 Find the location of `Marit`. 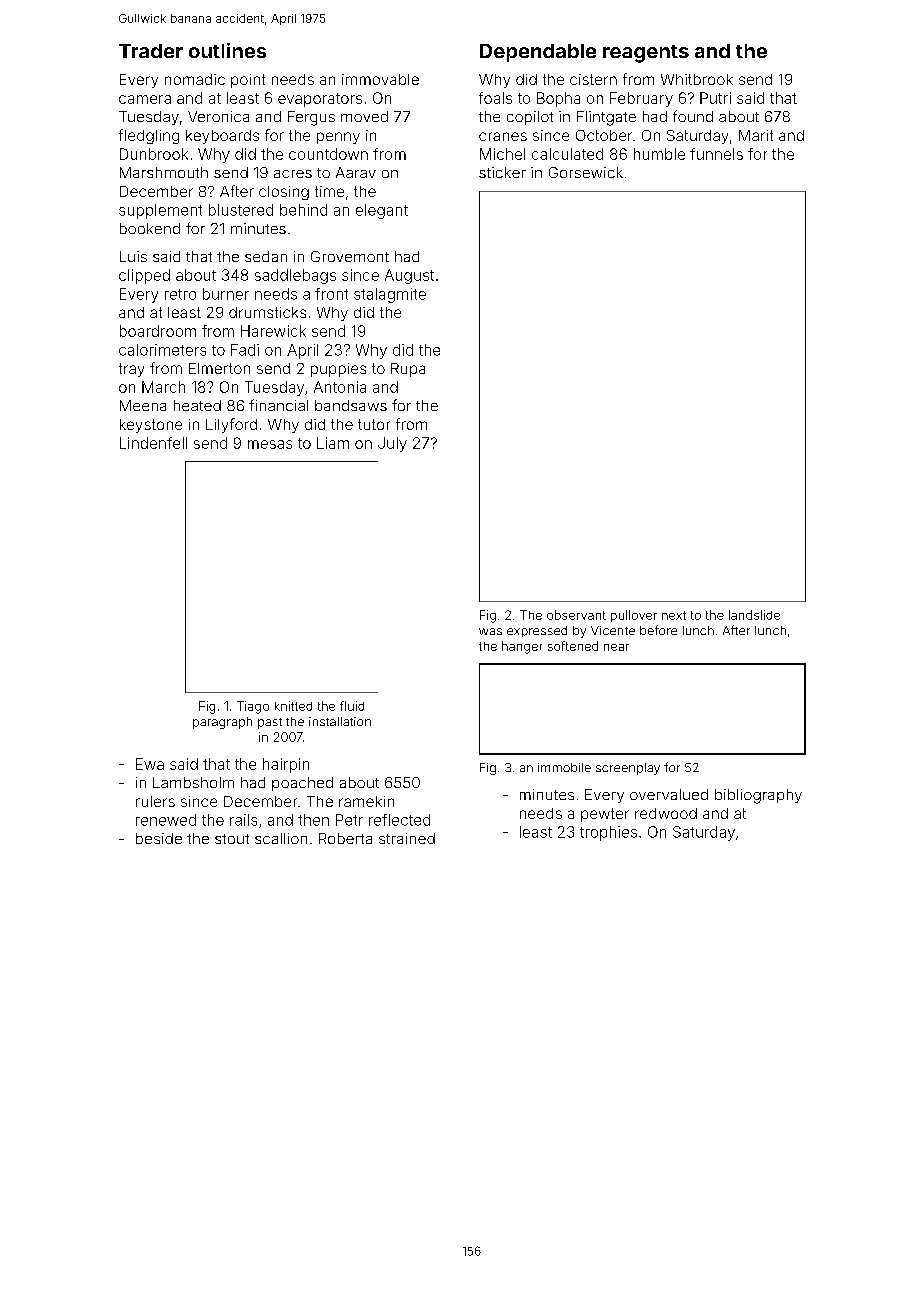

Marit is located at coordinates (756, 135).
